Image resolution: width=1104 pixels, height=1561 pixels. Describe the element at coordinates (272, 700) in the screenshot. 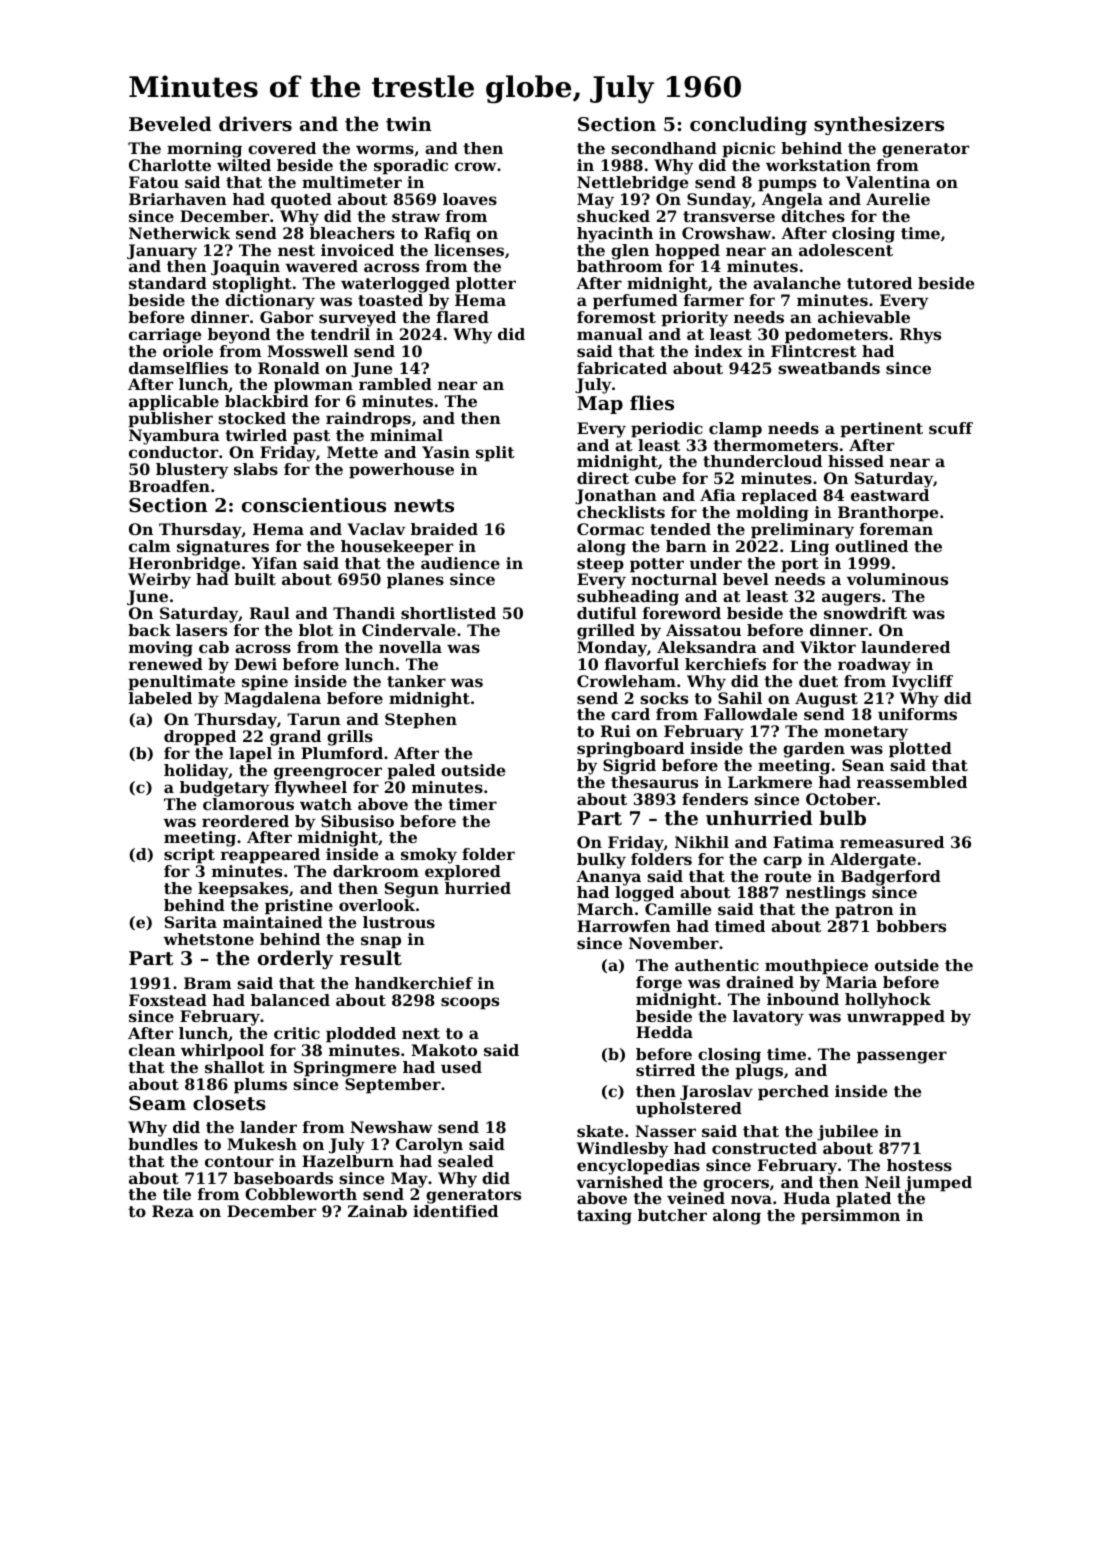

I see `Magdalena` at that location.
